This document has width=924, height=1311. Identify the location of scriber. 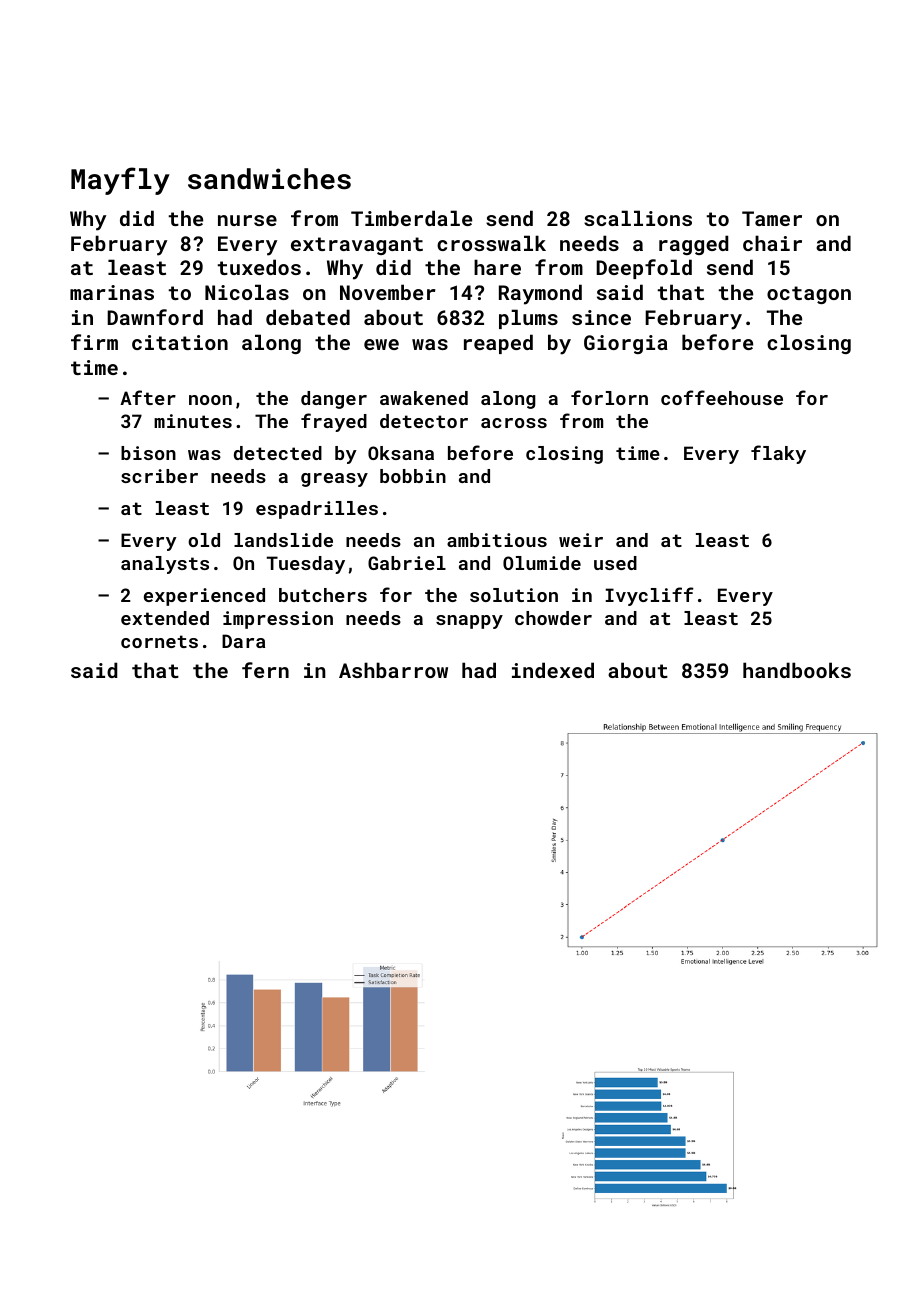
(159, 476).
